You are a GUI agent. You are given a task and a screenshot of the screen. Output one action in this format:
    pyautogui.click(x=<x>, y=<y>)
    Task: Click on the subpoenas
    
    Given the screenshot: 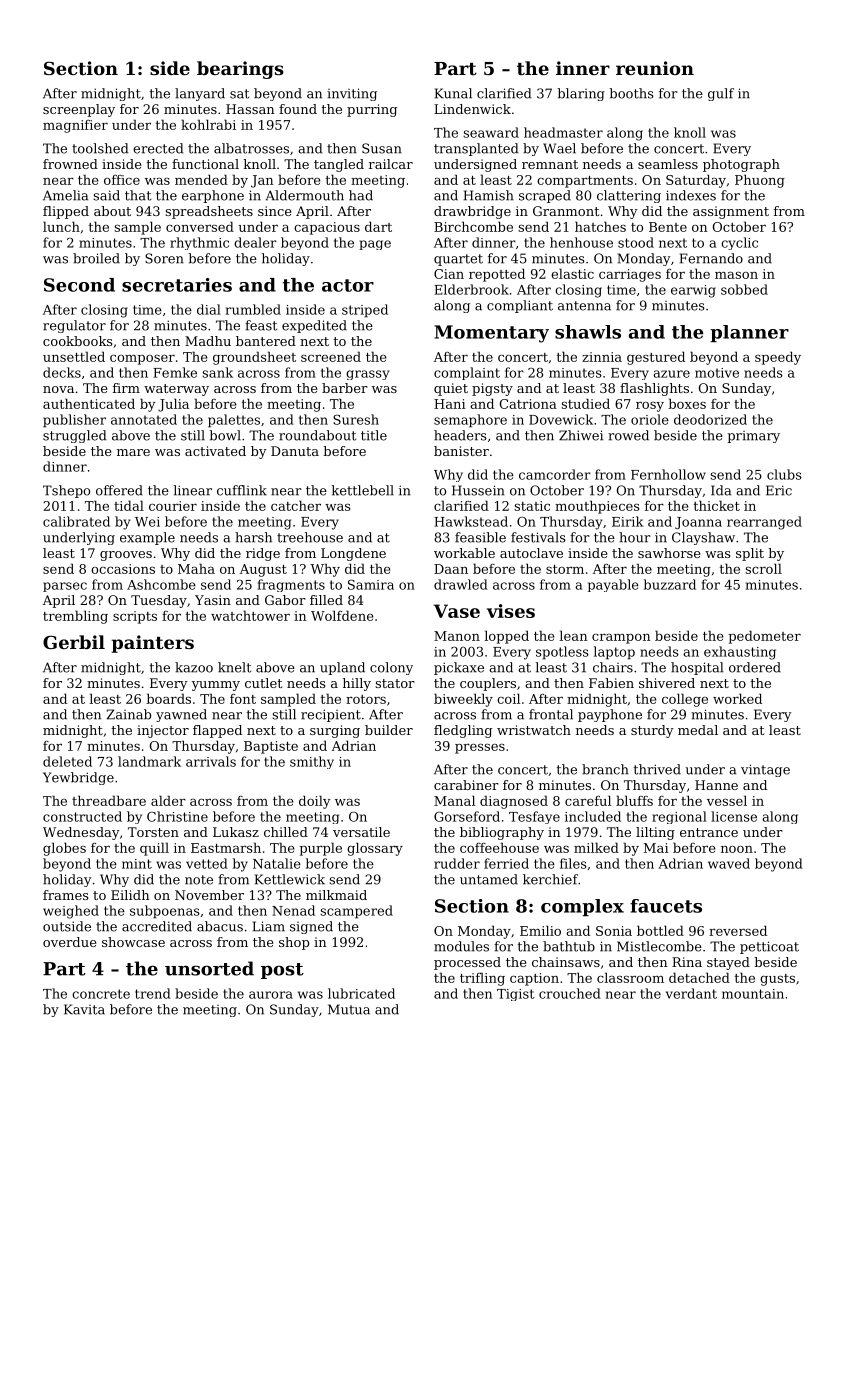 What is the action you would take?
    pyautogui.click(x=165, y=912)
